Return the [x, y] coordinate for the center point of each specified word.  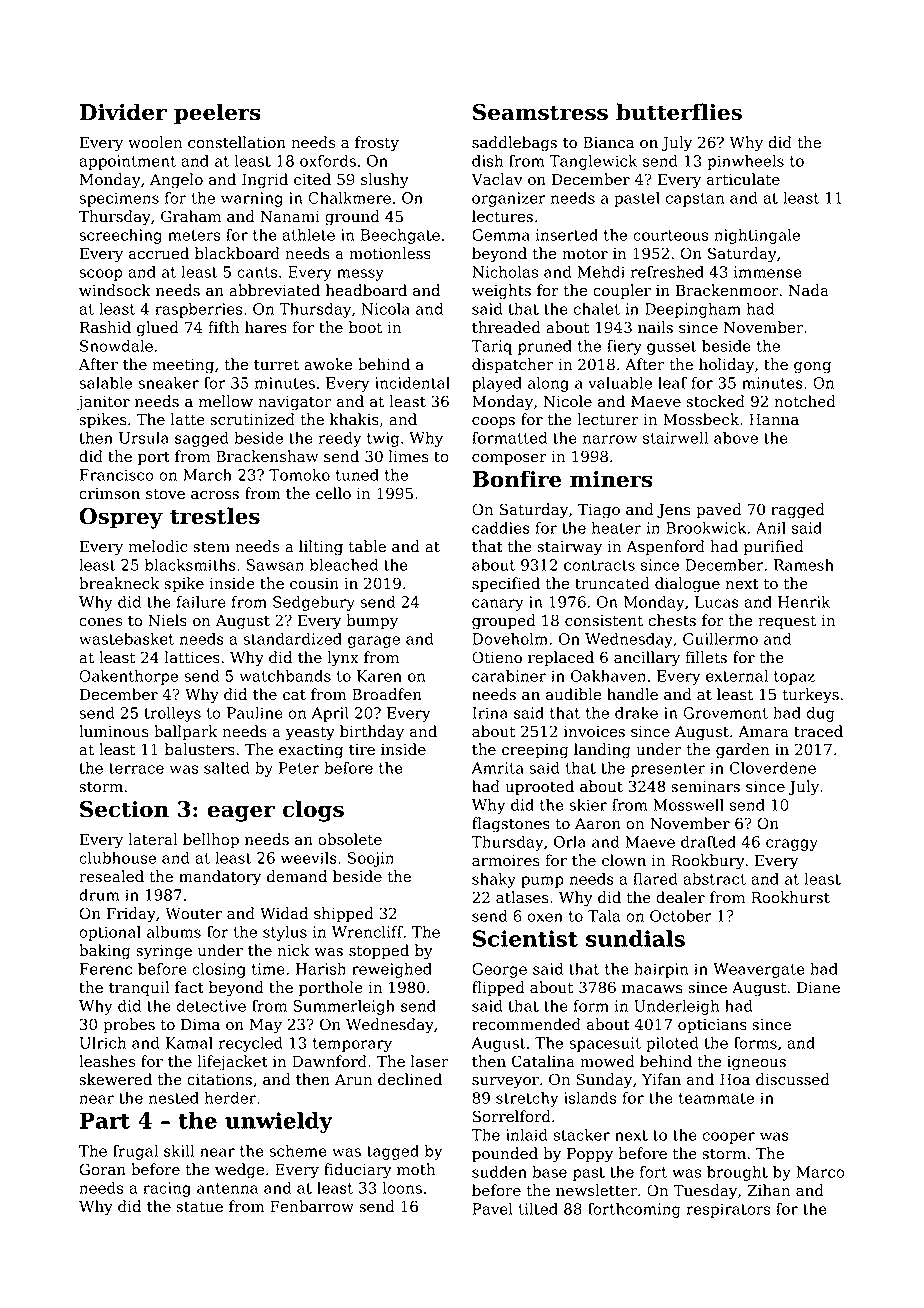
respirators [728, 1210]
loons [402, 1188]
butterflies [679, 112]
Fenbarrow [312, 1206]
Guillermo [720, 639]
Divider [123, 112]
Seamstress [540, 112]
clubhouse [117, 858]
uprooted [539, 787]
